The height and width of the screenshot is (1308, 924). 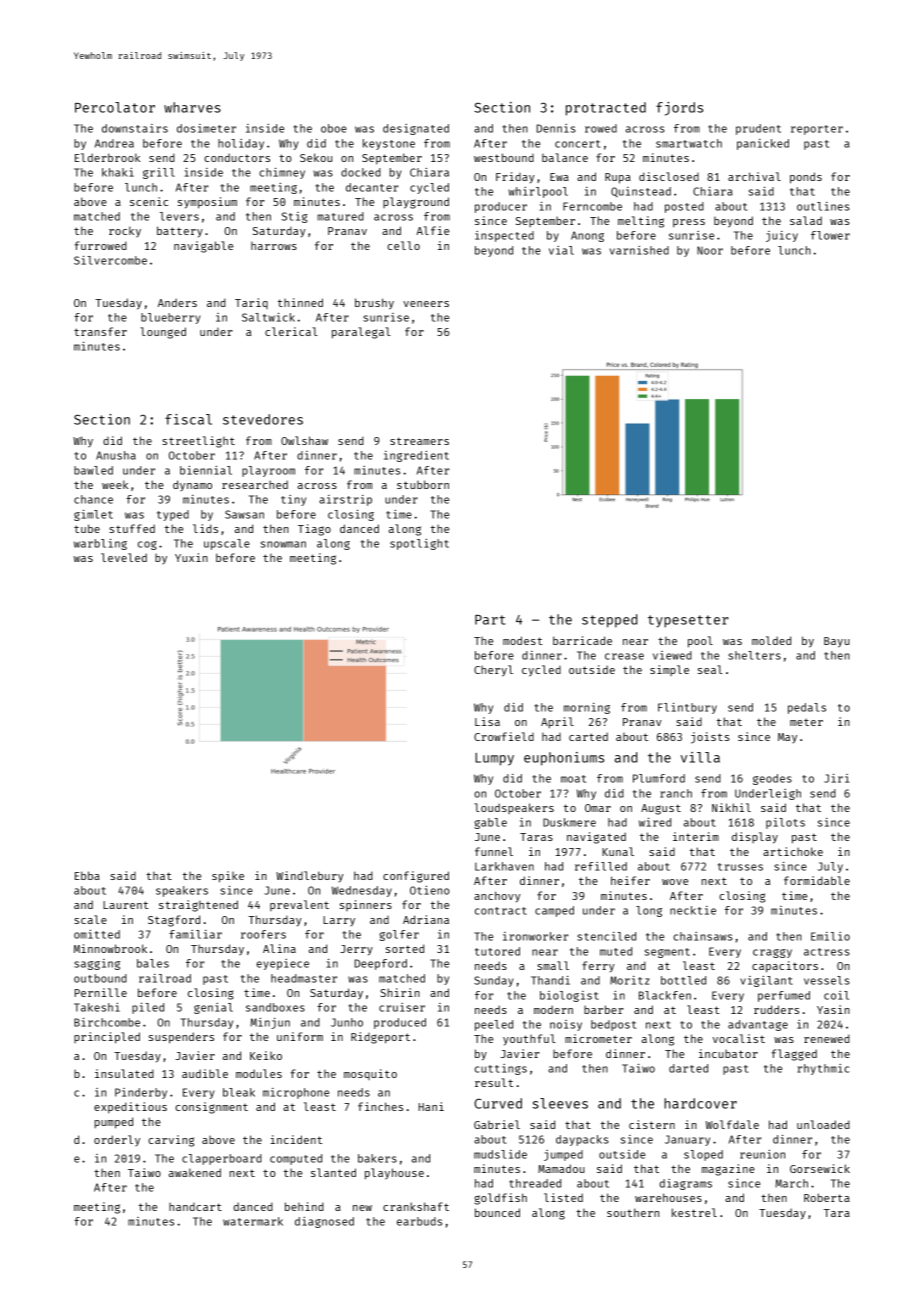 What do you see at coordinates (490, 620) in the screenshot?
I see `Part` at bounding box center [490, 620].
